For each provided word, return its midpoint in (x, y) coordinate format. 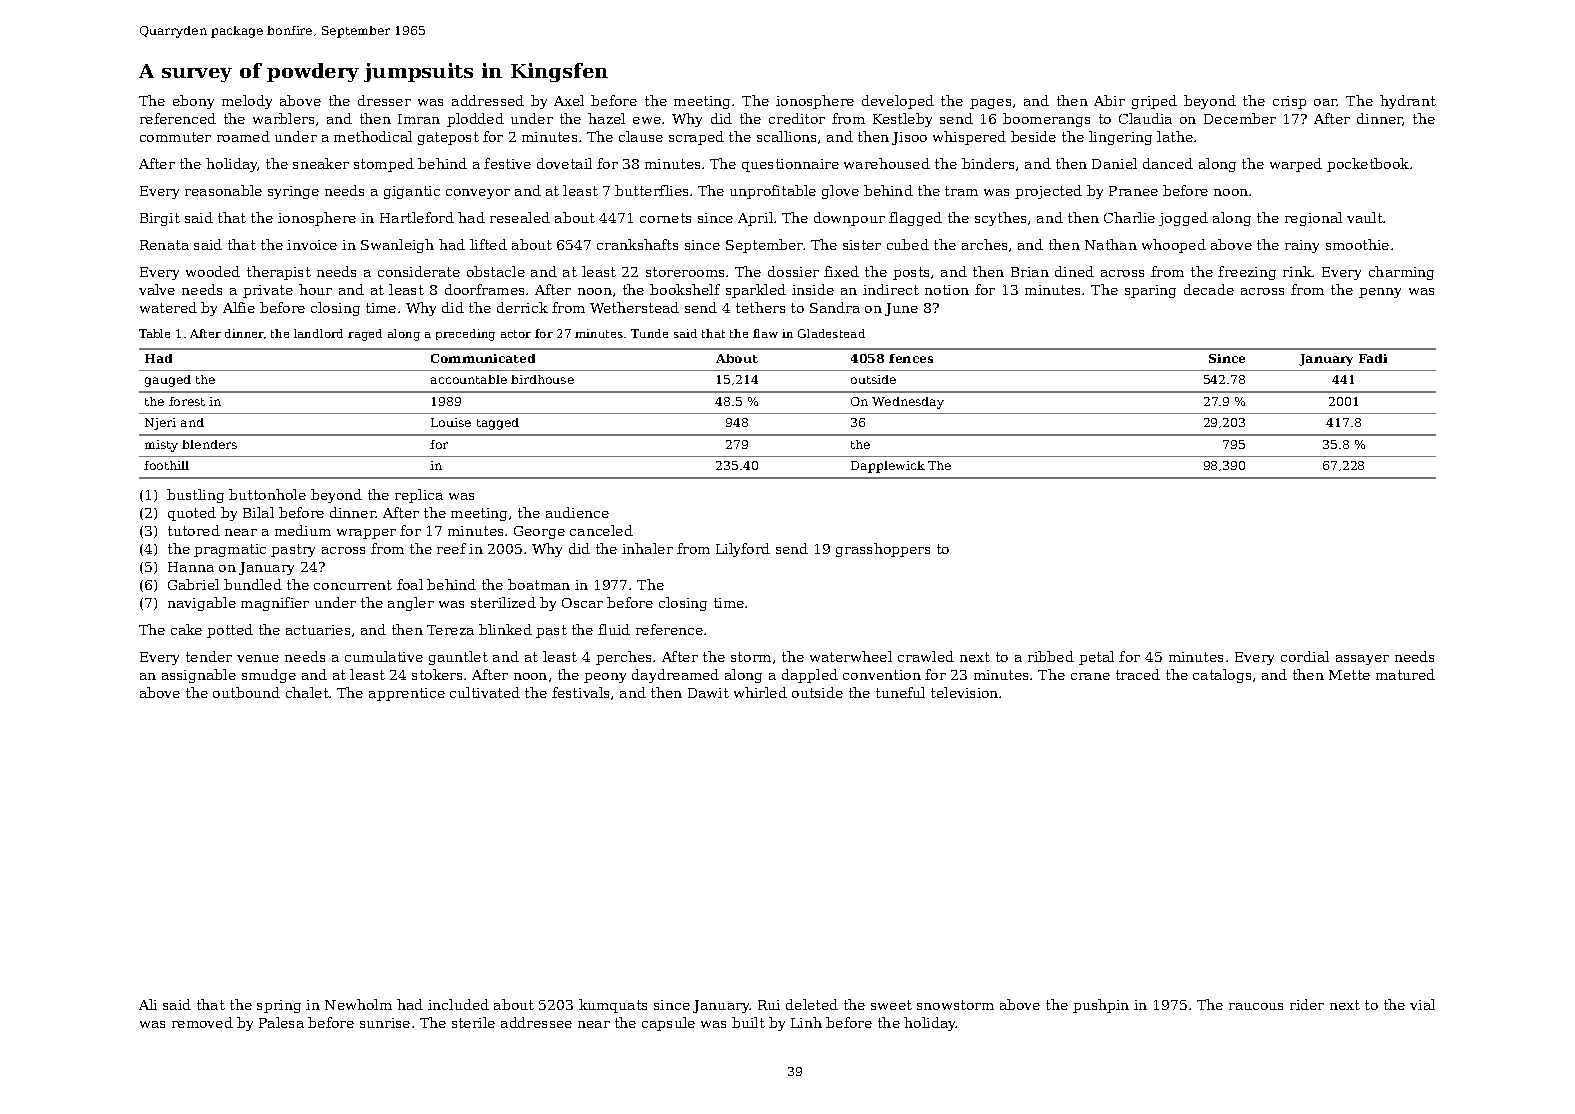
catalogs (1222, 676)
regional (1313, 219)
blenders (209, 444)
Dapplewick (888, 467)
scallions (786, 136)
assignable (199, 676)
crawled (926, 656)
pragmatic (230, 550)
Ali (148, 1004)
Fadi (1373, 358)
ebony (193, 102)
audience (577, 512)
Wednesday (908, 403)
